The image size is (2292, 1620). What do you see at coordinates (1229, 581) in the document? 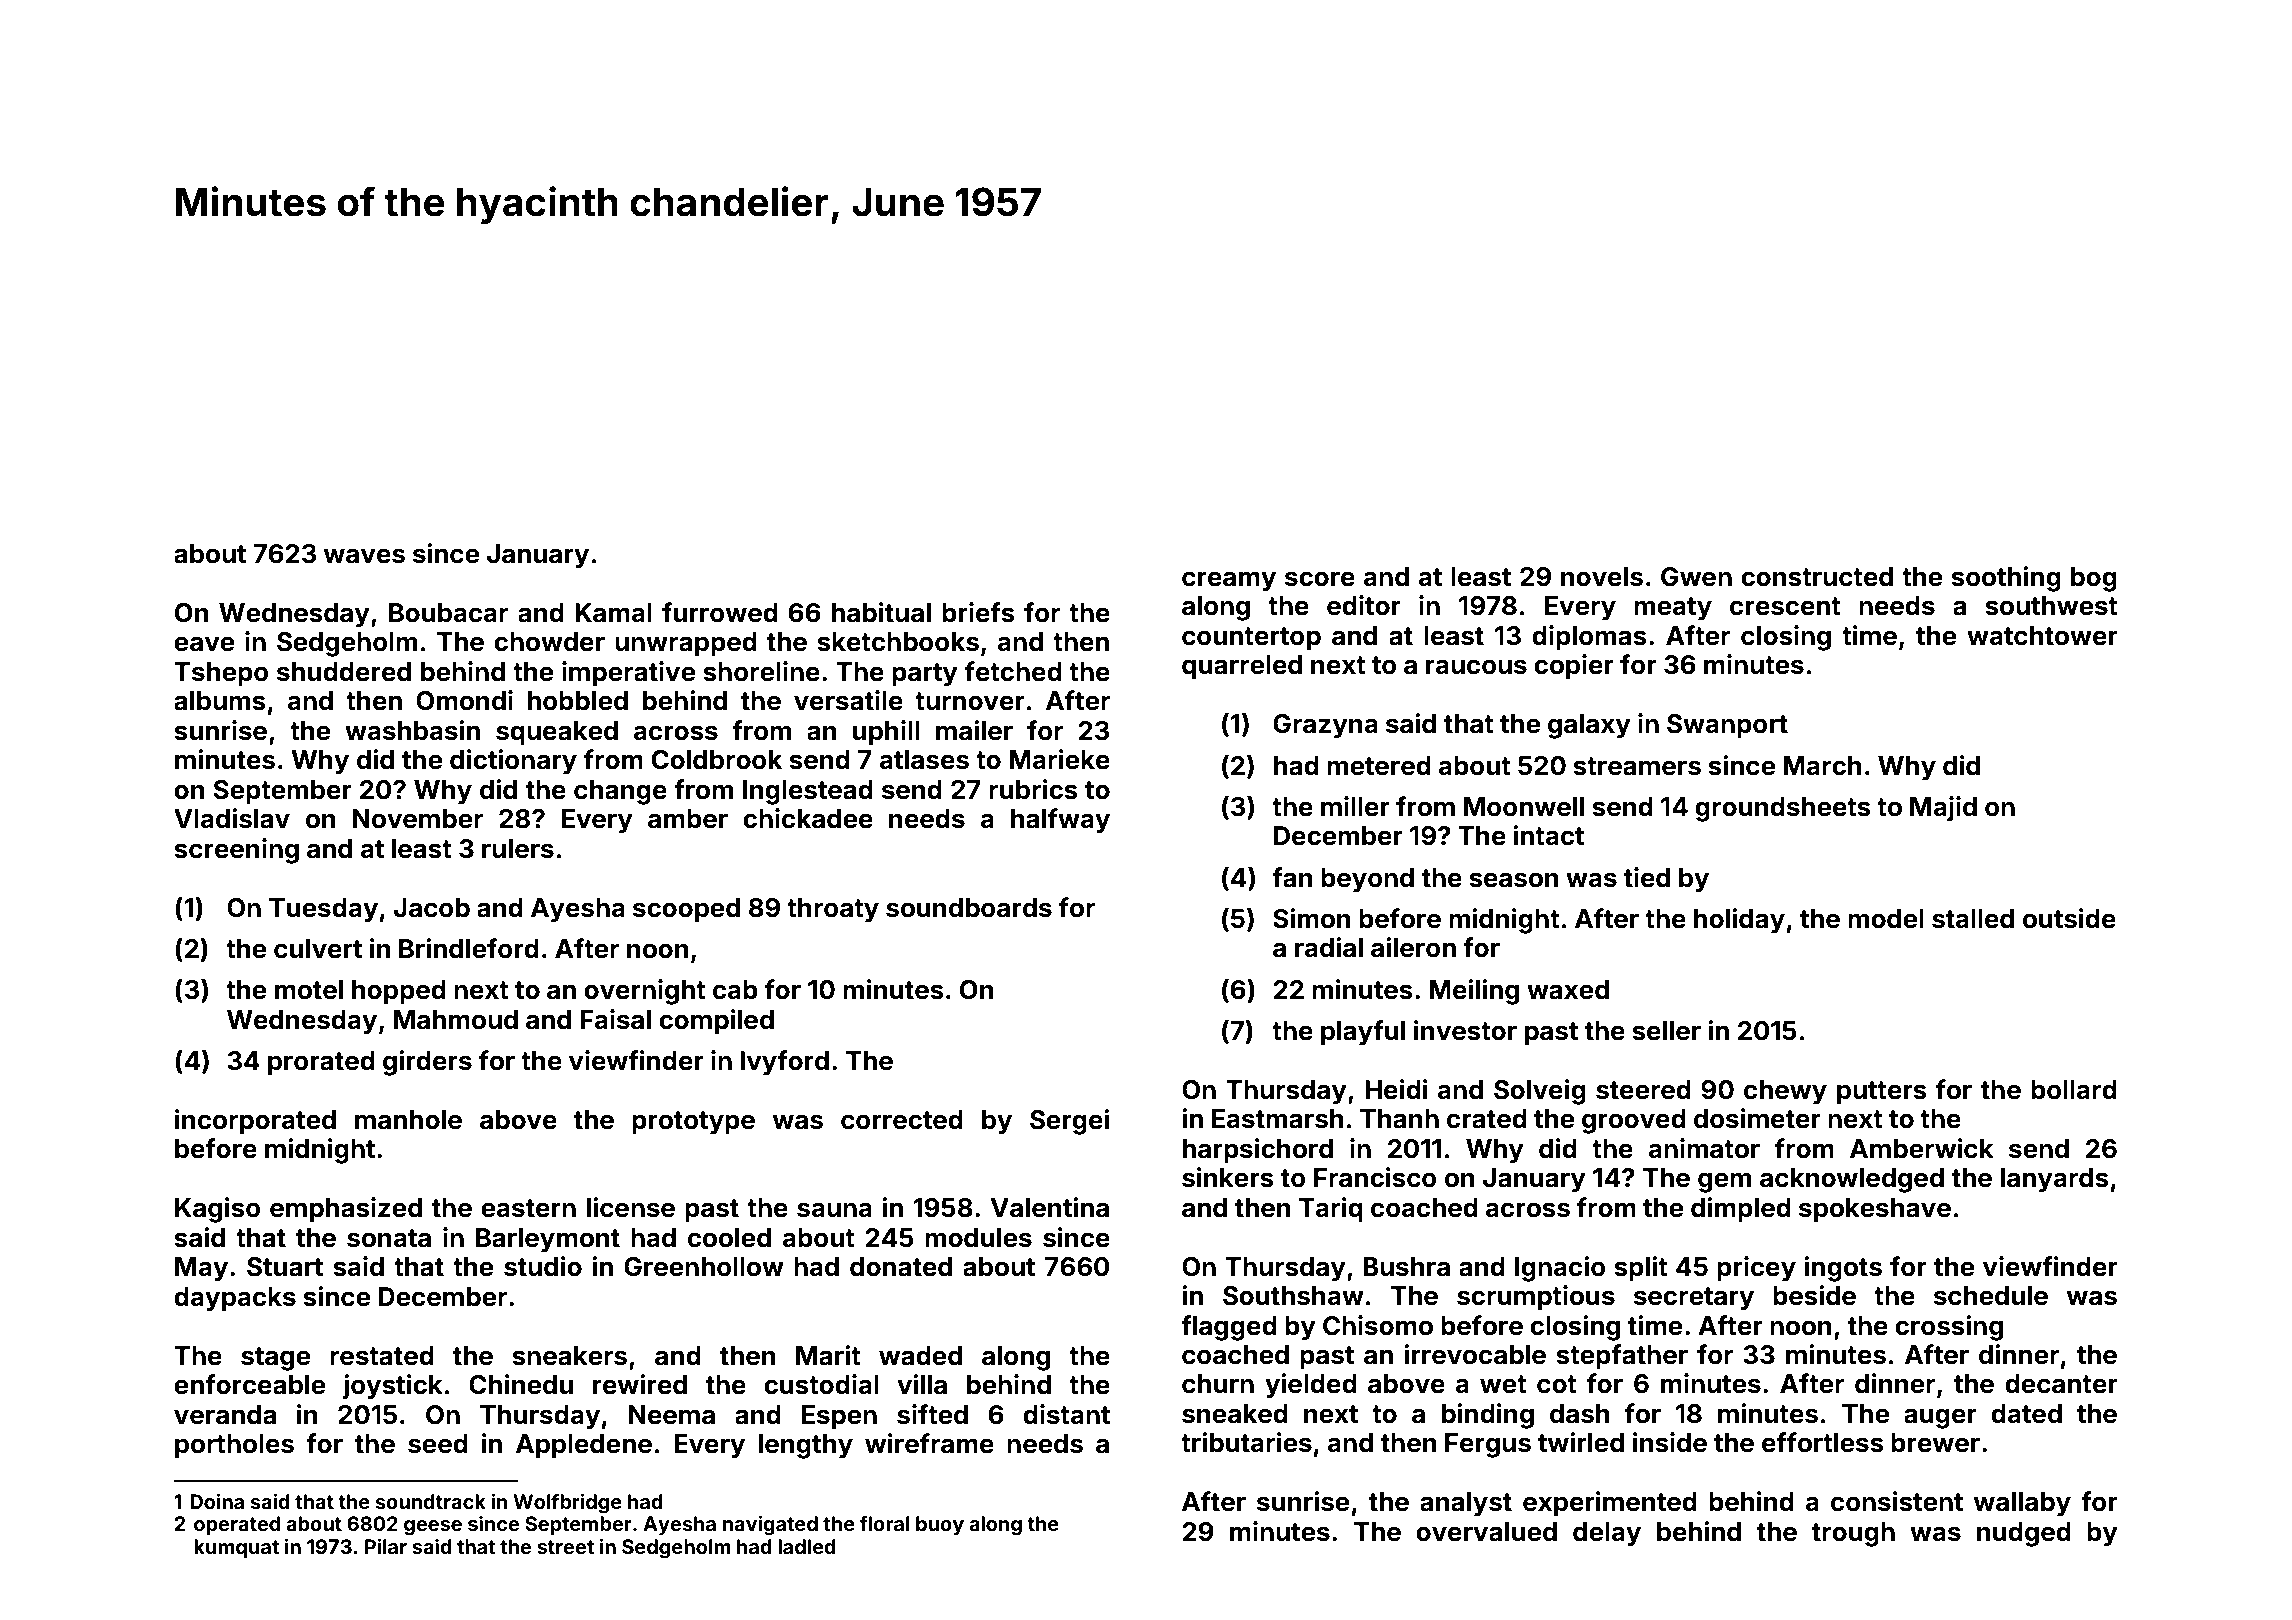
I see `creamy` at bounding box center [1229, 581].
